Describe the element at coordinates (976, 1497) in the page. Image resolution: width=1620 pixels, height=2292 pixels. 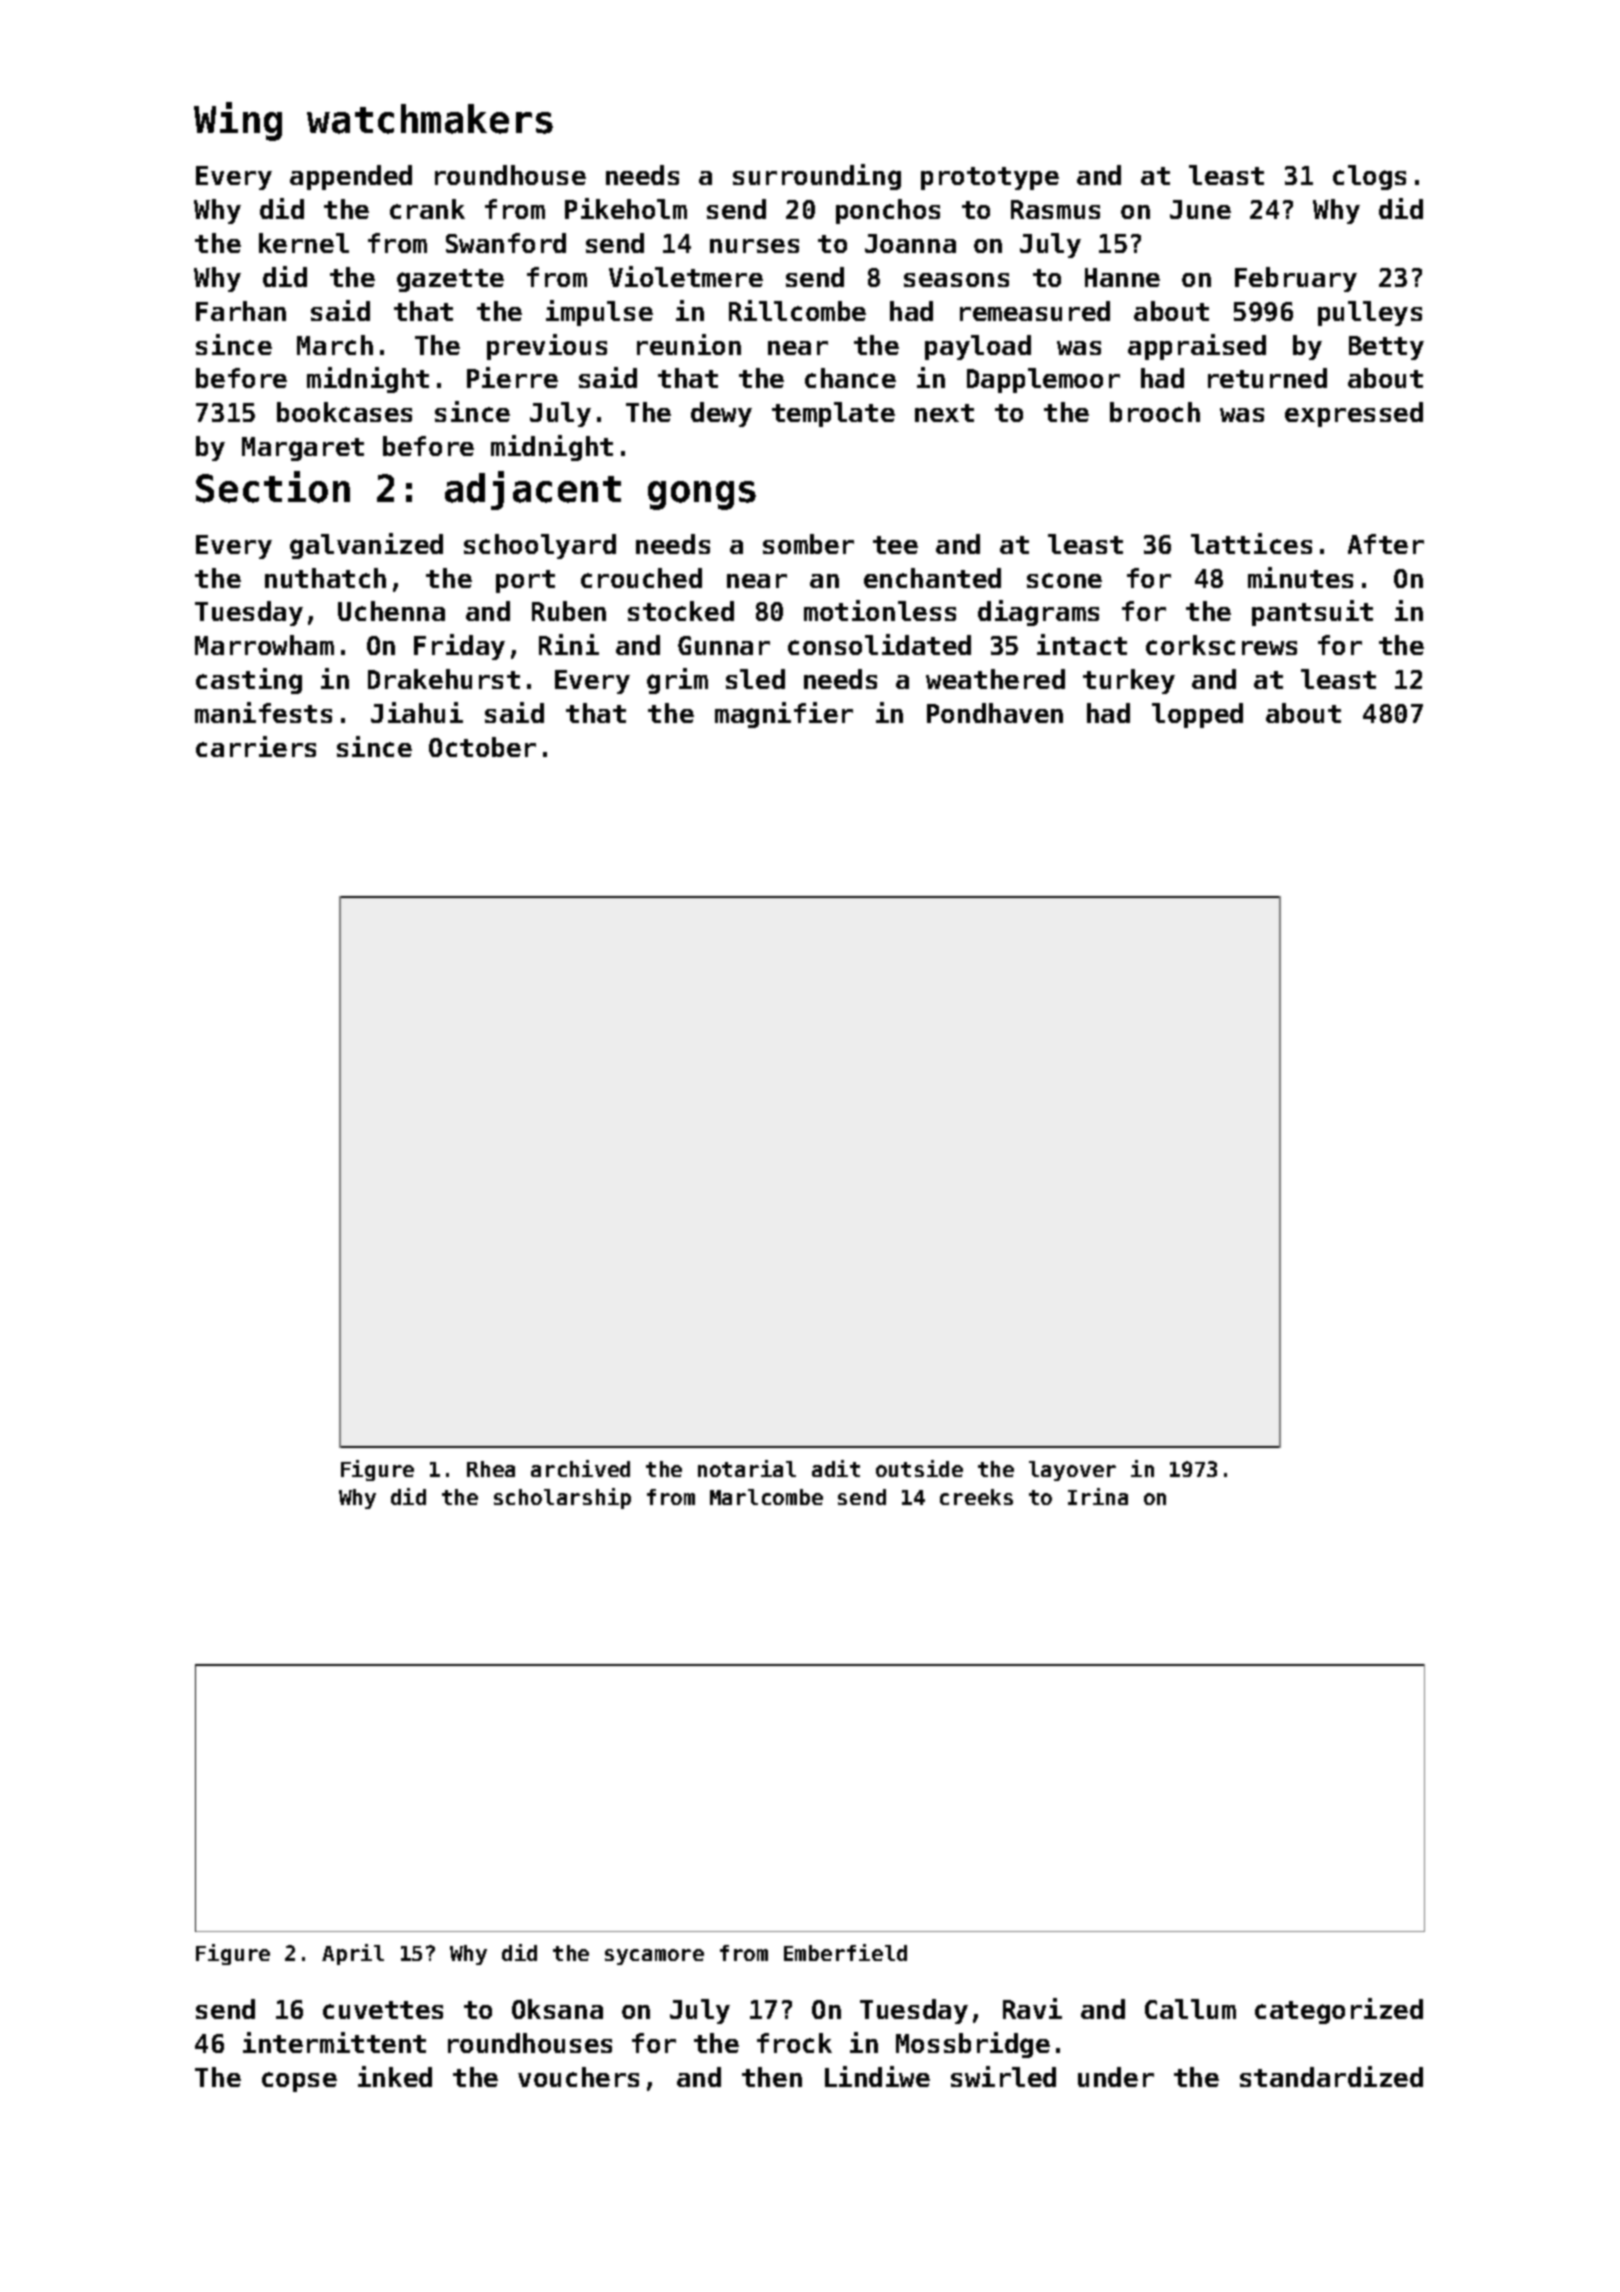
I see `creeks` at that location.
